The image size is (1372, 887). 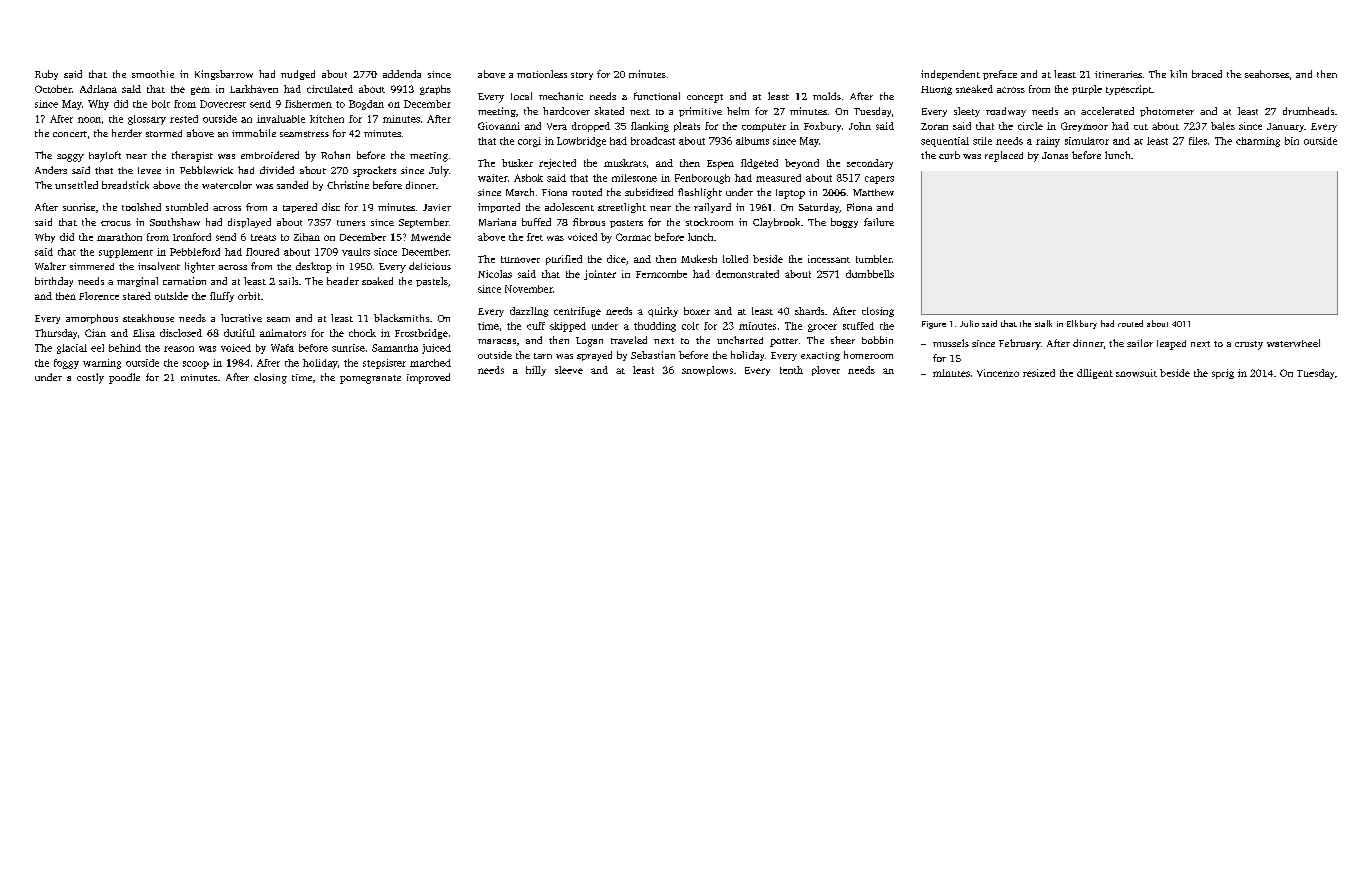 What do you see at coordinates (950, 75) in the page?
I see `independent` at bounding box center [950, 75].
